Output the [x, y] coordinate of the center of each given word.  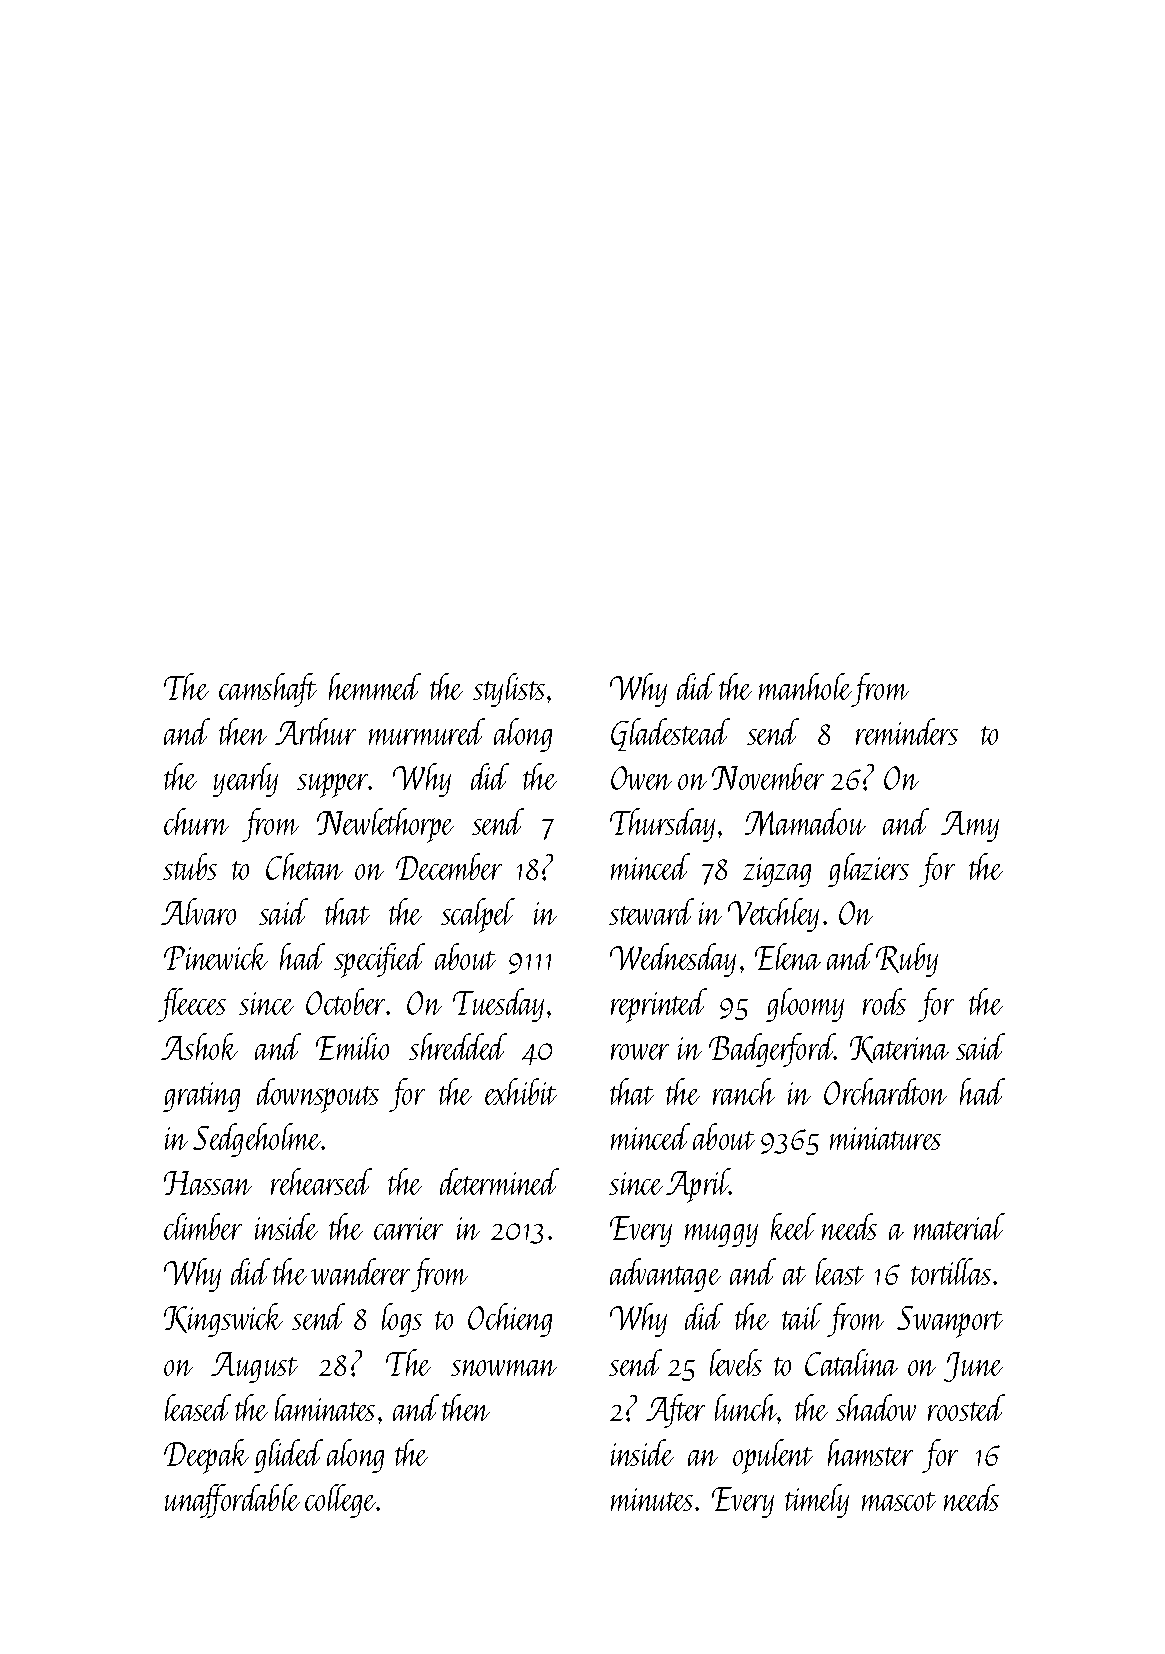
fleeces [192, 1005]
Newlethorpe [385, 825]
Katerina [899, 1049]
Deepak [206, 1456]
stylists [509, 690]
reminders [907, 731]
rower [640, 1052]
